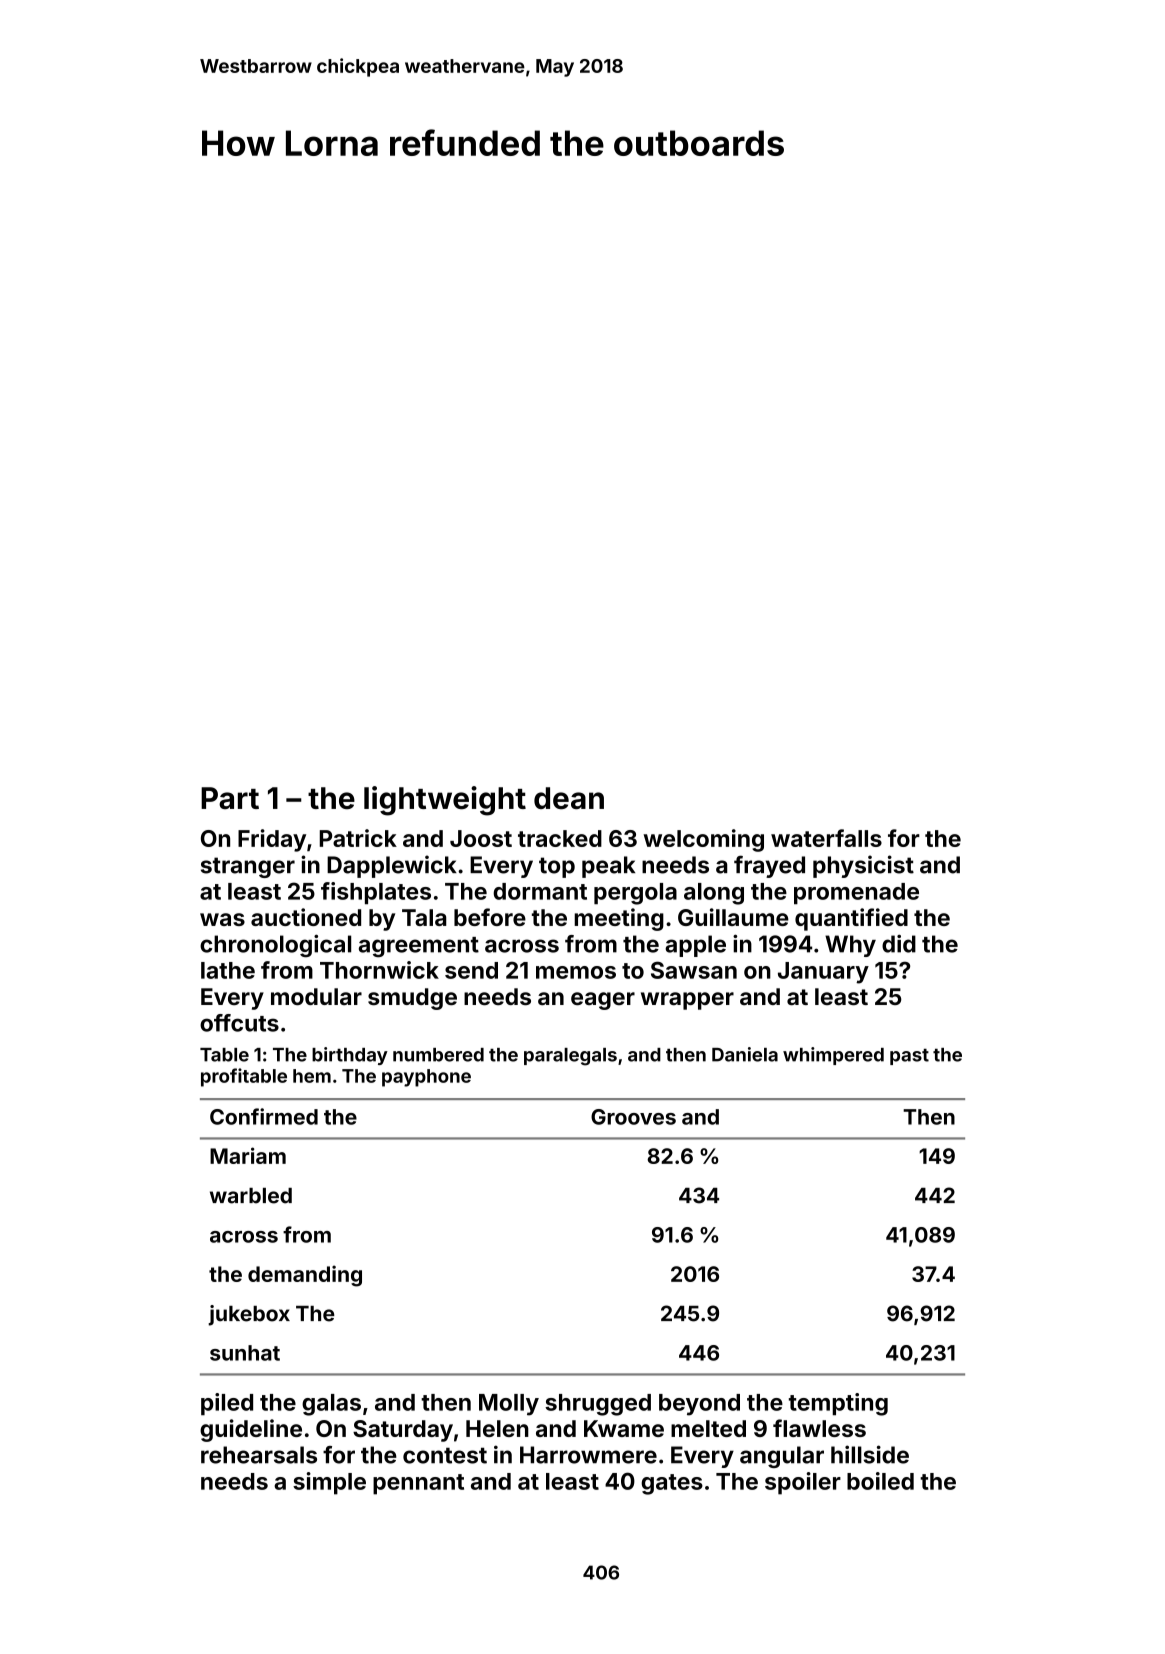 The width and height of the page is (1165, 1654). Describe the element at coordinates (635, 894) in the page. I see `pergola` at that location.
